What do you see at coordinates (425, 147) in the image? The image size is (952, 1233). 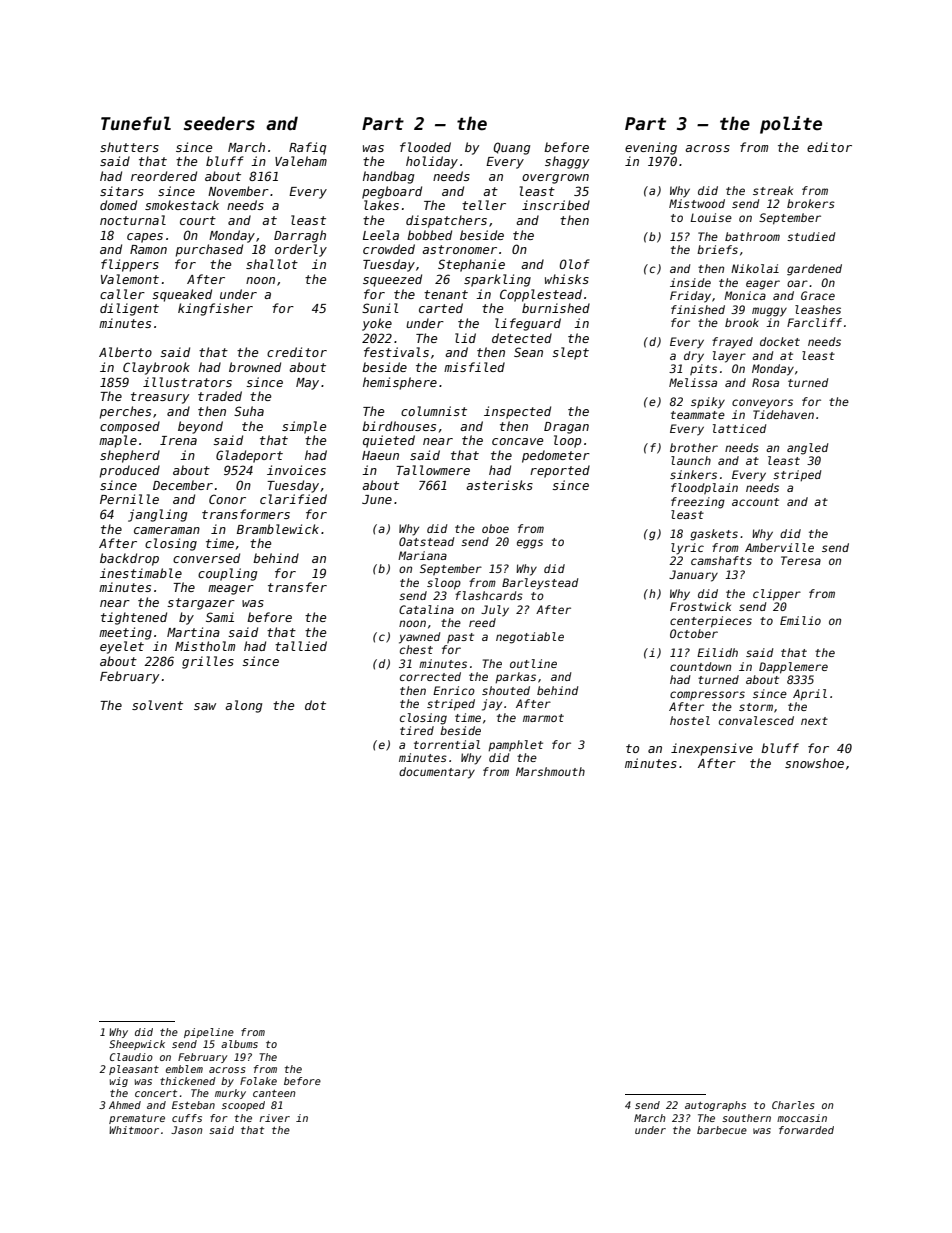 I see `flooded` at bounding box center [425, 147].
